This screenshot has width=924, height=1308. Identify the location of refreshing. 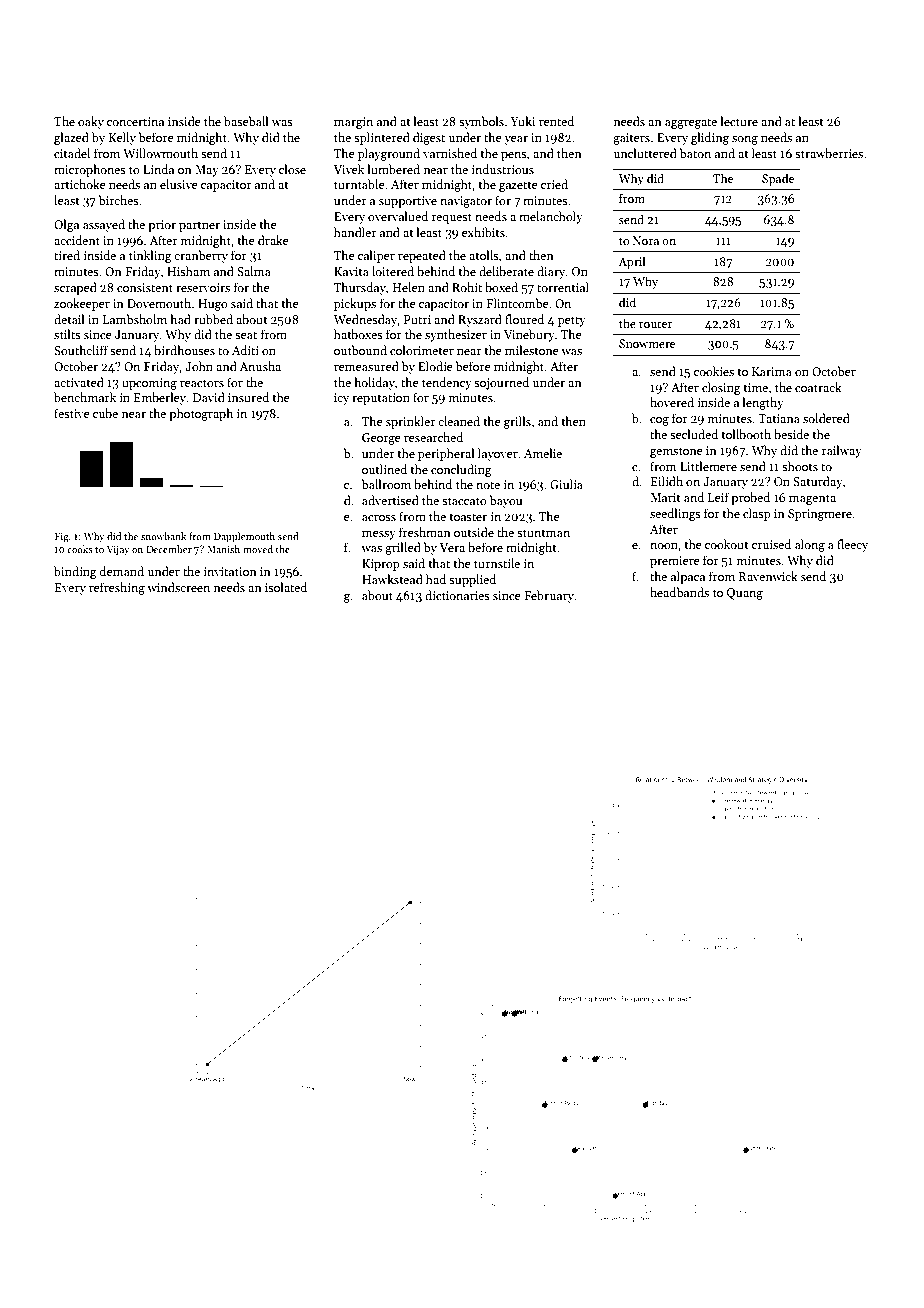
(117, 588).
